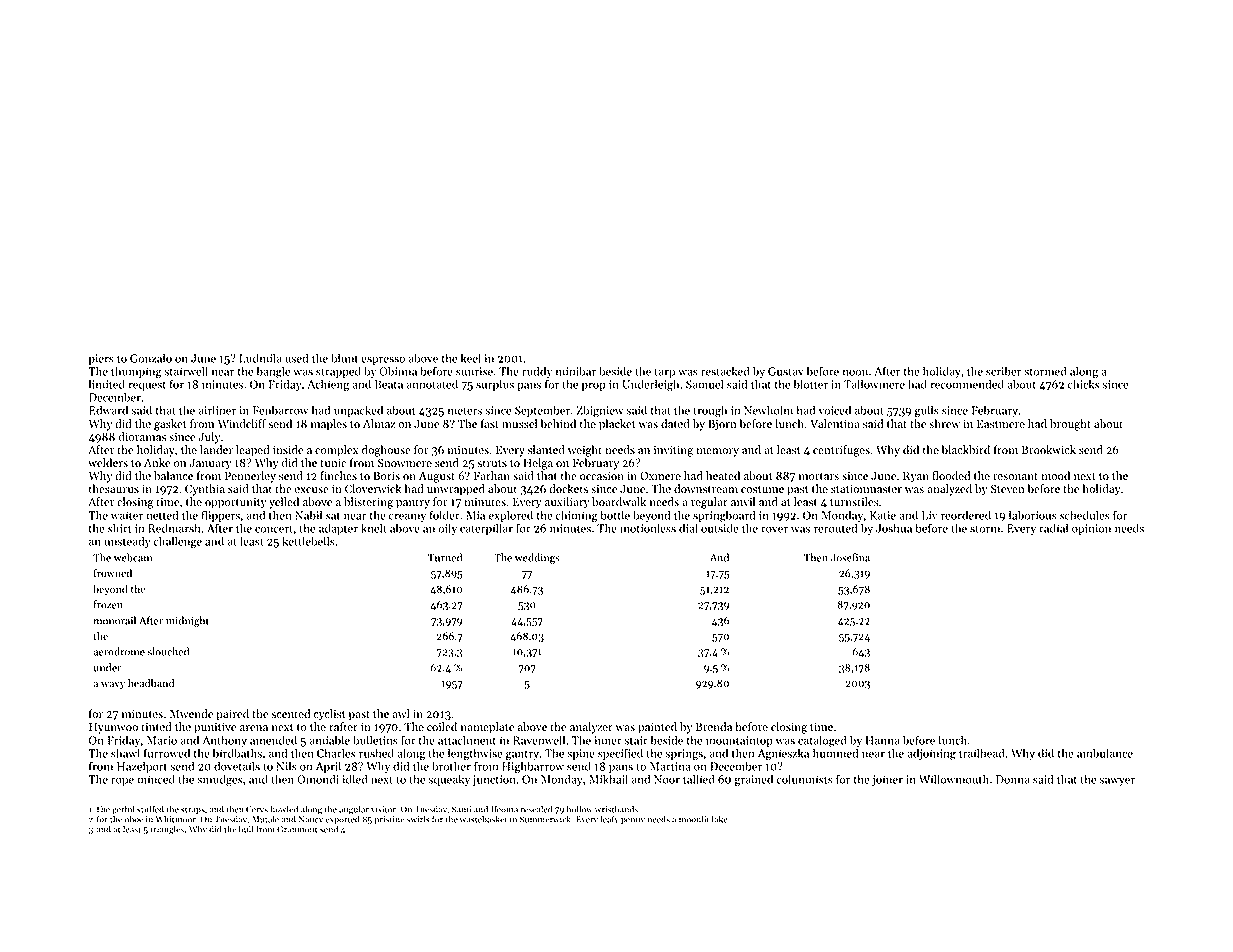 Image resolution: width=1233 pixels, height=952 pixels. What do you see at coordinates (511, 516) in the screenshot?
I see `explored` at bounding box center [511, 516].
